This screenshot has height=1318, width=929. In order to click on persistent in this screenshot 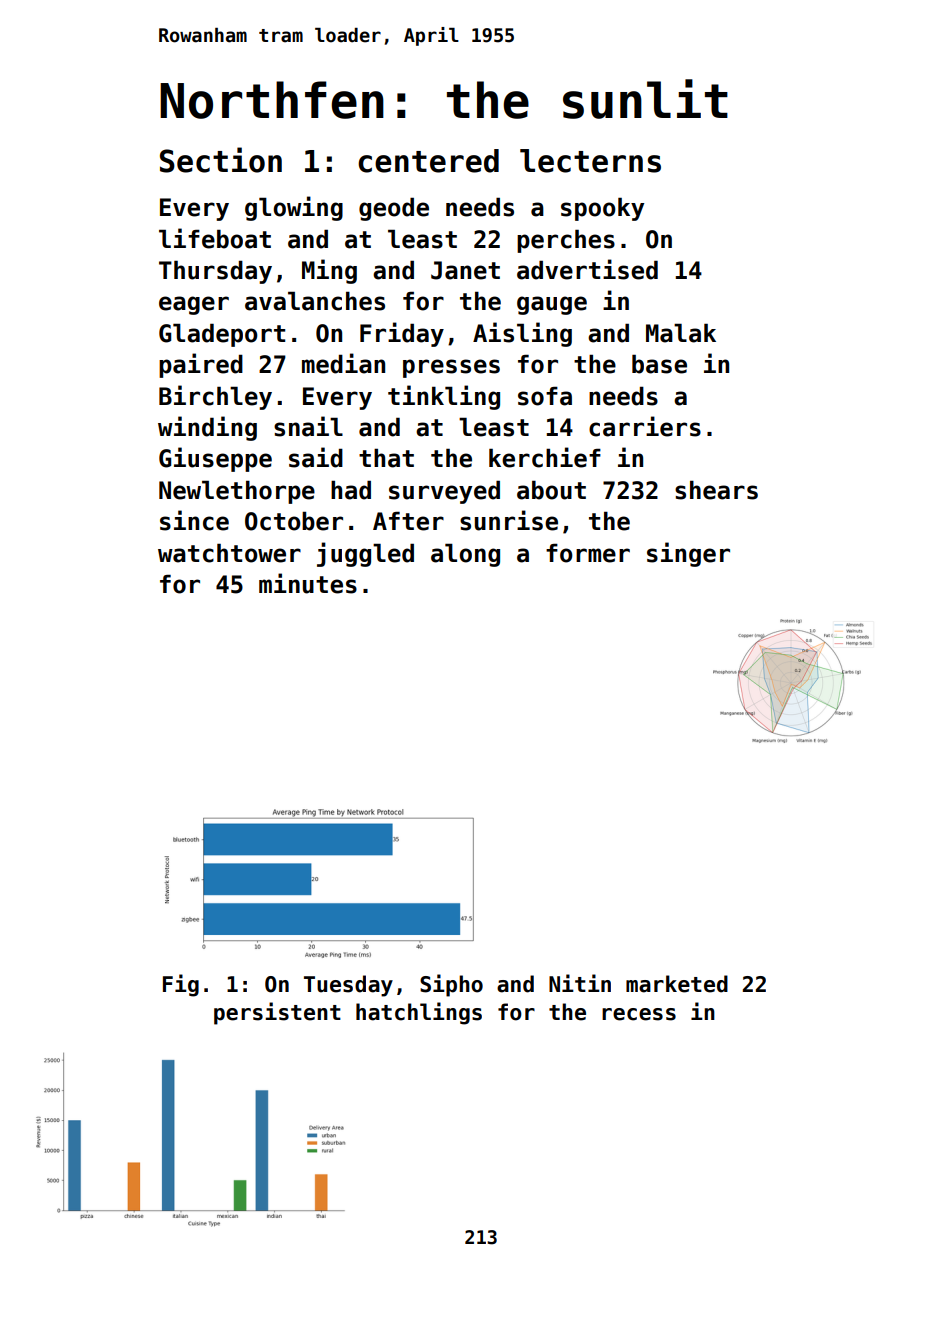, I will do `click(277, 1013)`.
